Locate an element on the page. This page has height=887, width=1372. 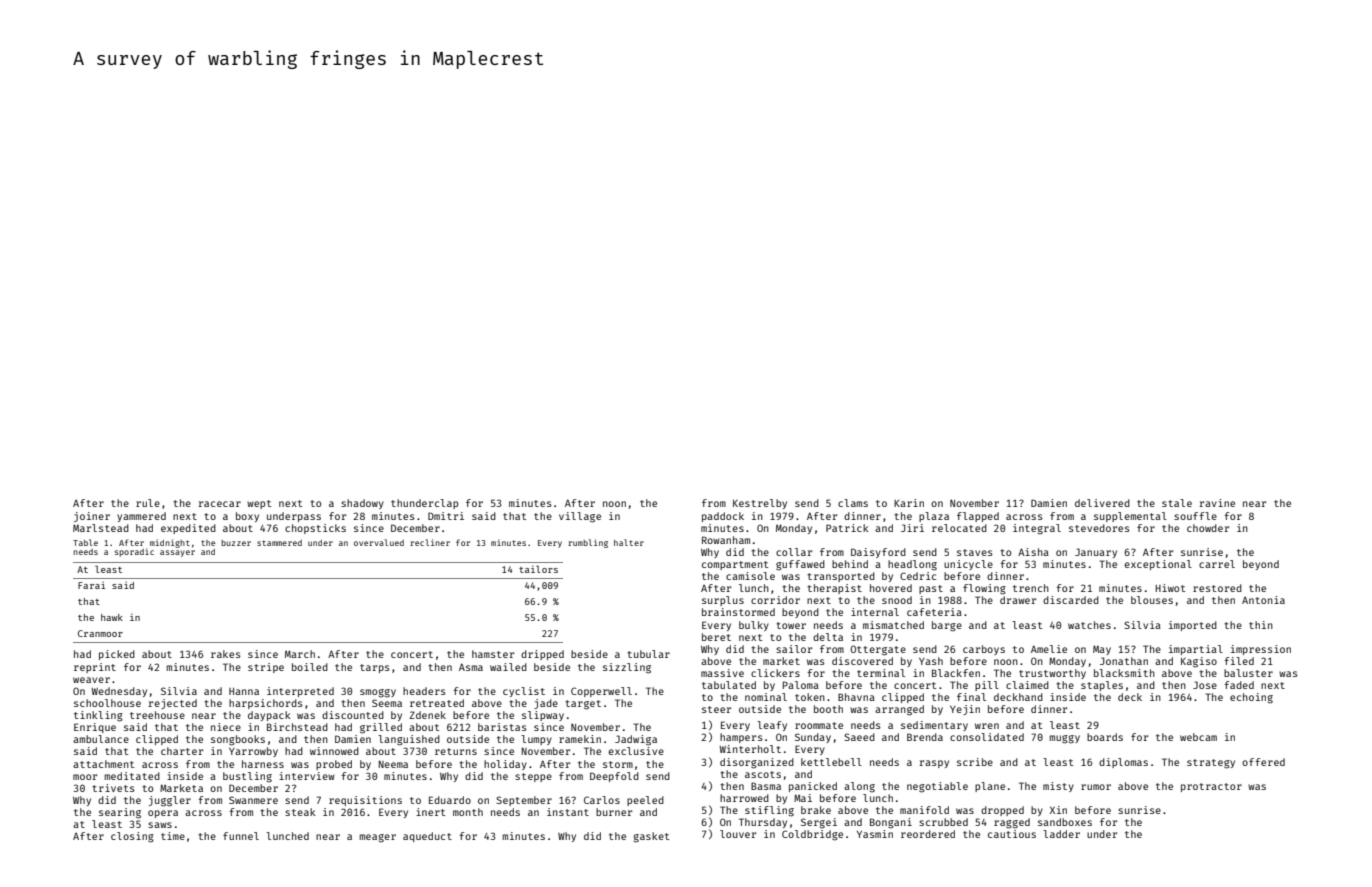
meager is located at coordinates (378, 838).
